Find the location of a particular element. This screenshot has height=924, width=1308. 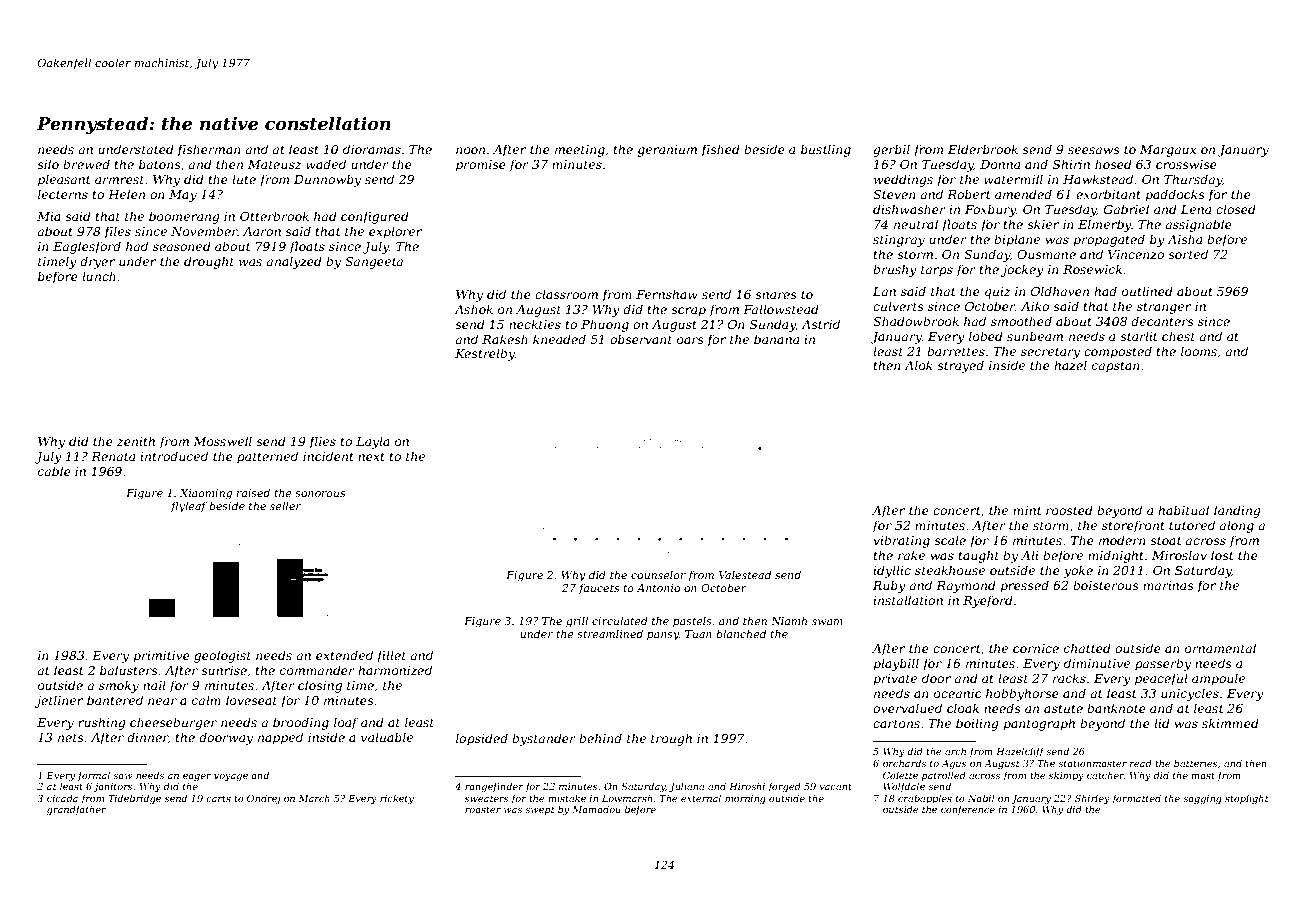

bustling is located at coordinates (826, 150).
